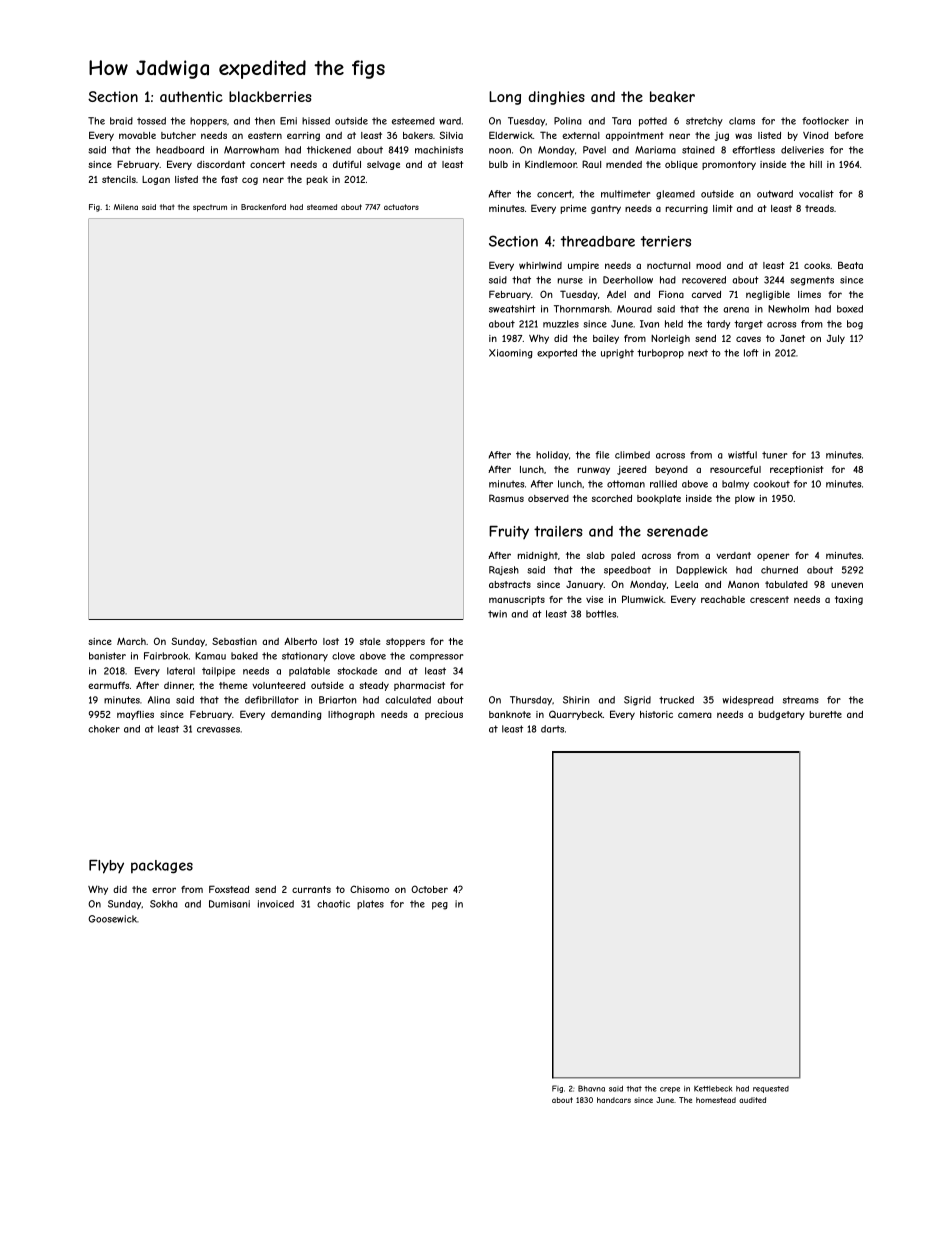  What do you see at coordinates (771, 1089) in the document?
I see `requested` at bounding box center [771, 1089].
